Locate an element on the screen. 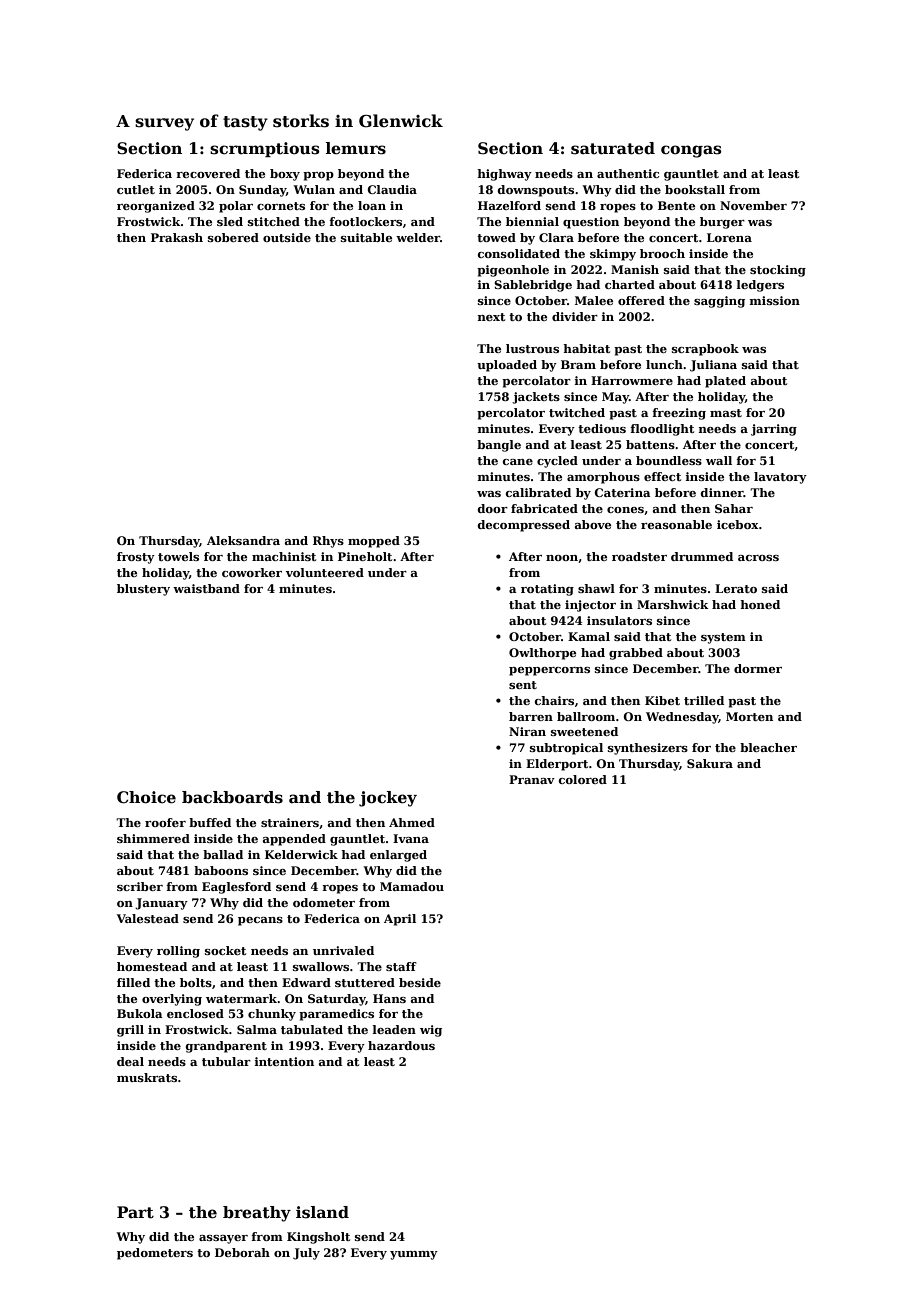  sent is located at coordinates (523, 685).
